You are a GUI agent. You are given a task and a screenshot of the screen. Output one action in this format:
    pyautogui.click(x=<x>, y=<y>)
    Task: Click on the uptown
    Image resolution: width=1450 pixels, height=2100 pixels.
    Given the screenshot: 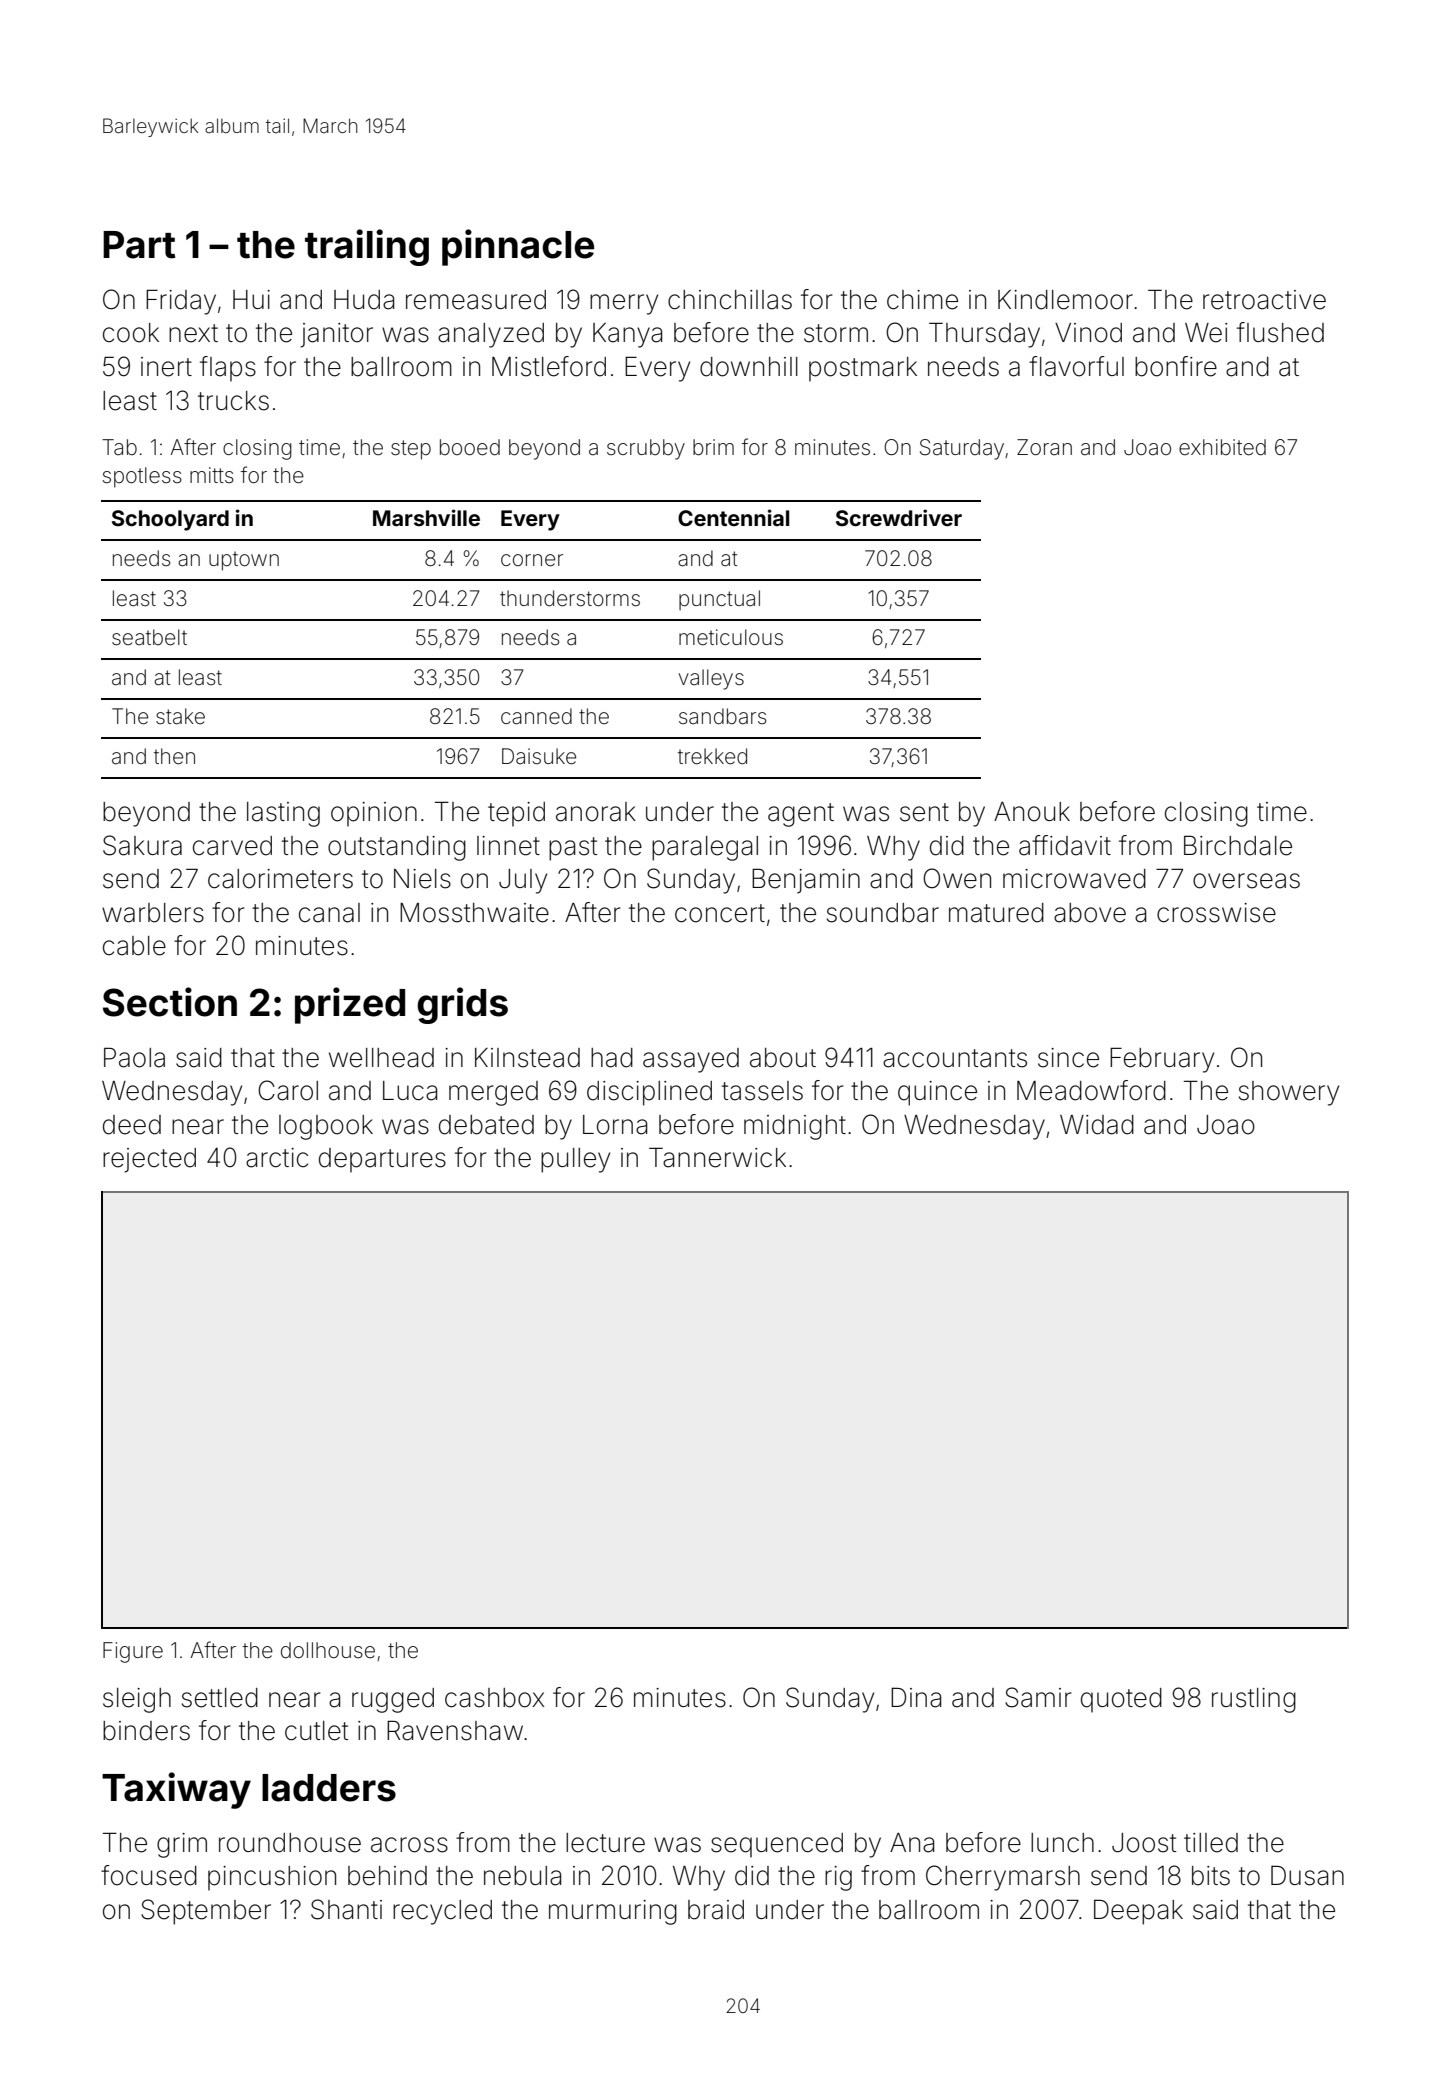 What is the action you would take?
    pyautogui.click(x=244, y=561)
